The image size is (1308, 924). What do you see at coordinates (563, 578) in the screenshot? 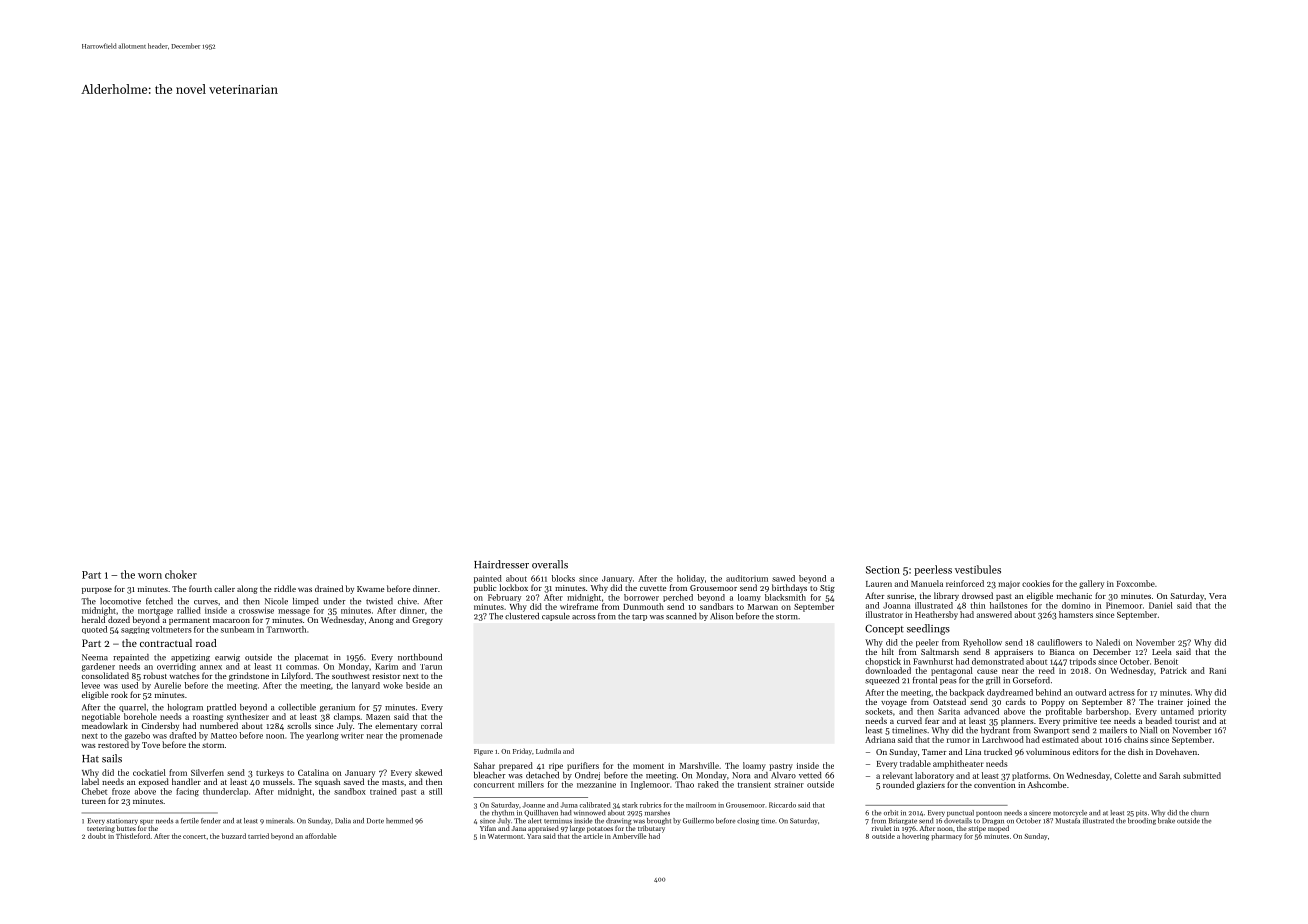
I see `blocks` at bounding box center [563, 578].
